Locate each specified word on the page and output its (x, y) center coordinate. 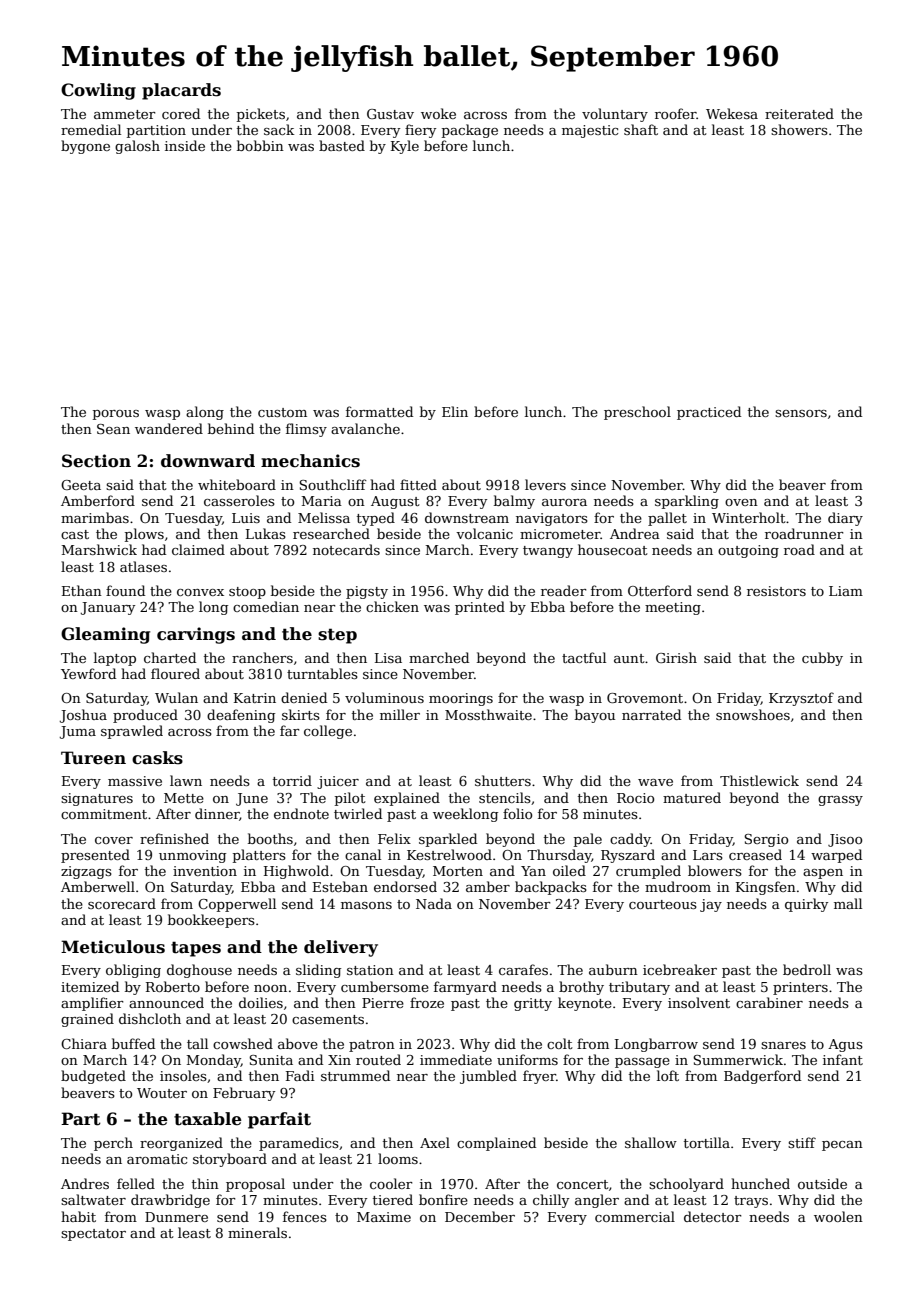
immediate (456, 1059)
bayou (595, 716)
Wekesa (732, 113)
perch (113, 1144)
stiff (802, 1142)
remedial (91, 129)
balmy (514, 502)
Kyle (405, 147)
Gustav (390, 114)
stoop (247, 593)
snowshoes (753, 714)
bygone (85, 147)
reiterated (799, 113)
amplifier (92, 1004)
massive (135, 781)
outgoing (748, 551)
